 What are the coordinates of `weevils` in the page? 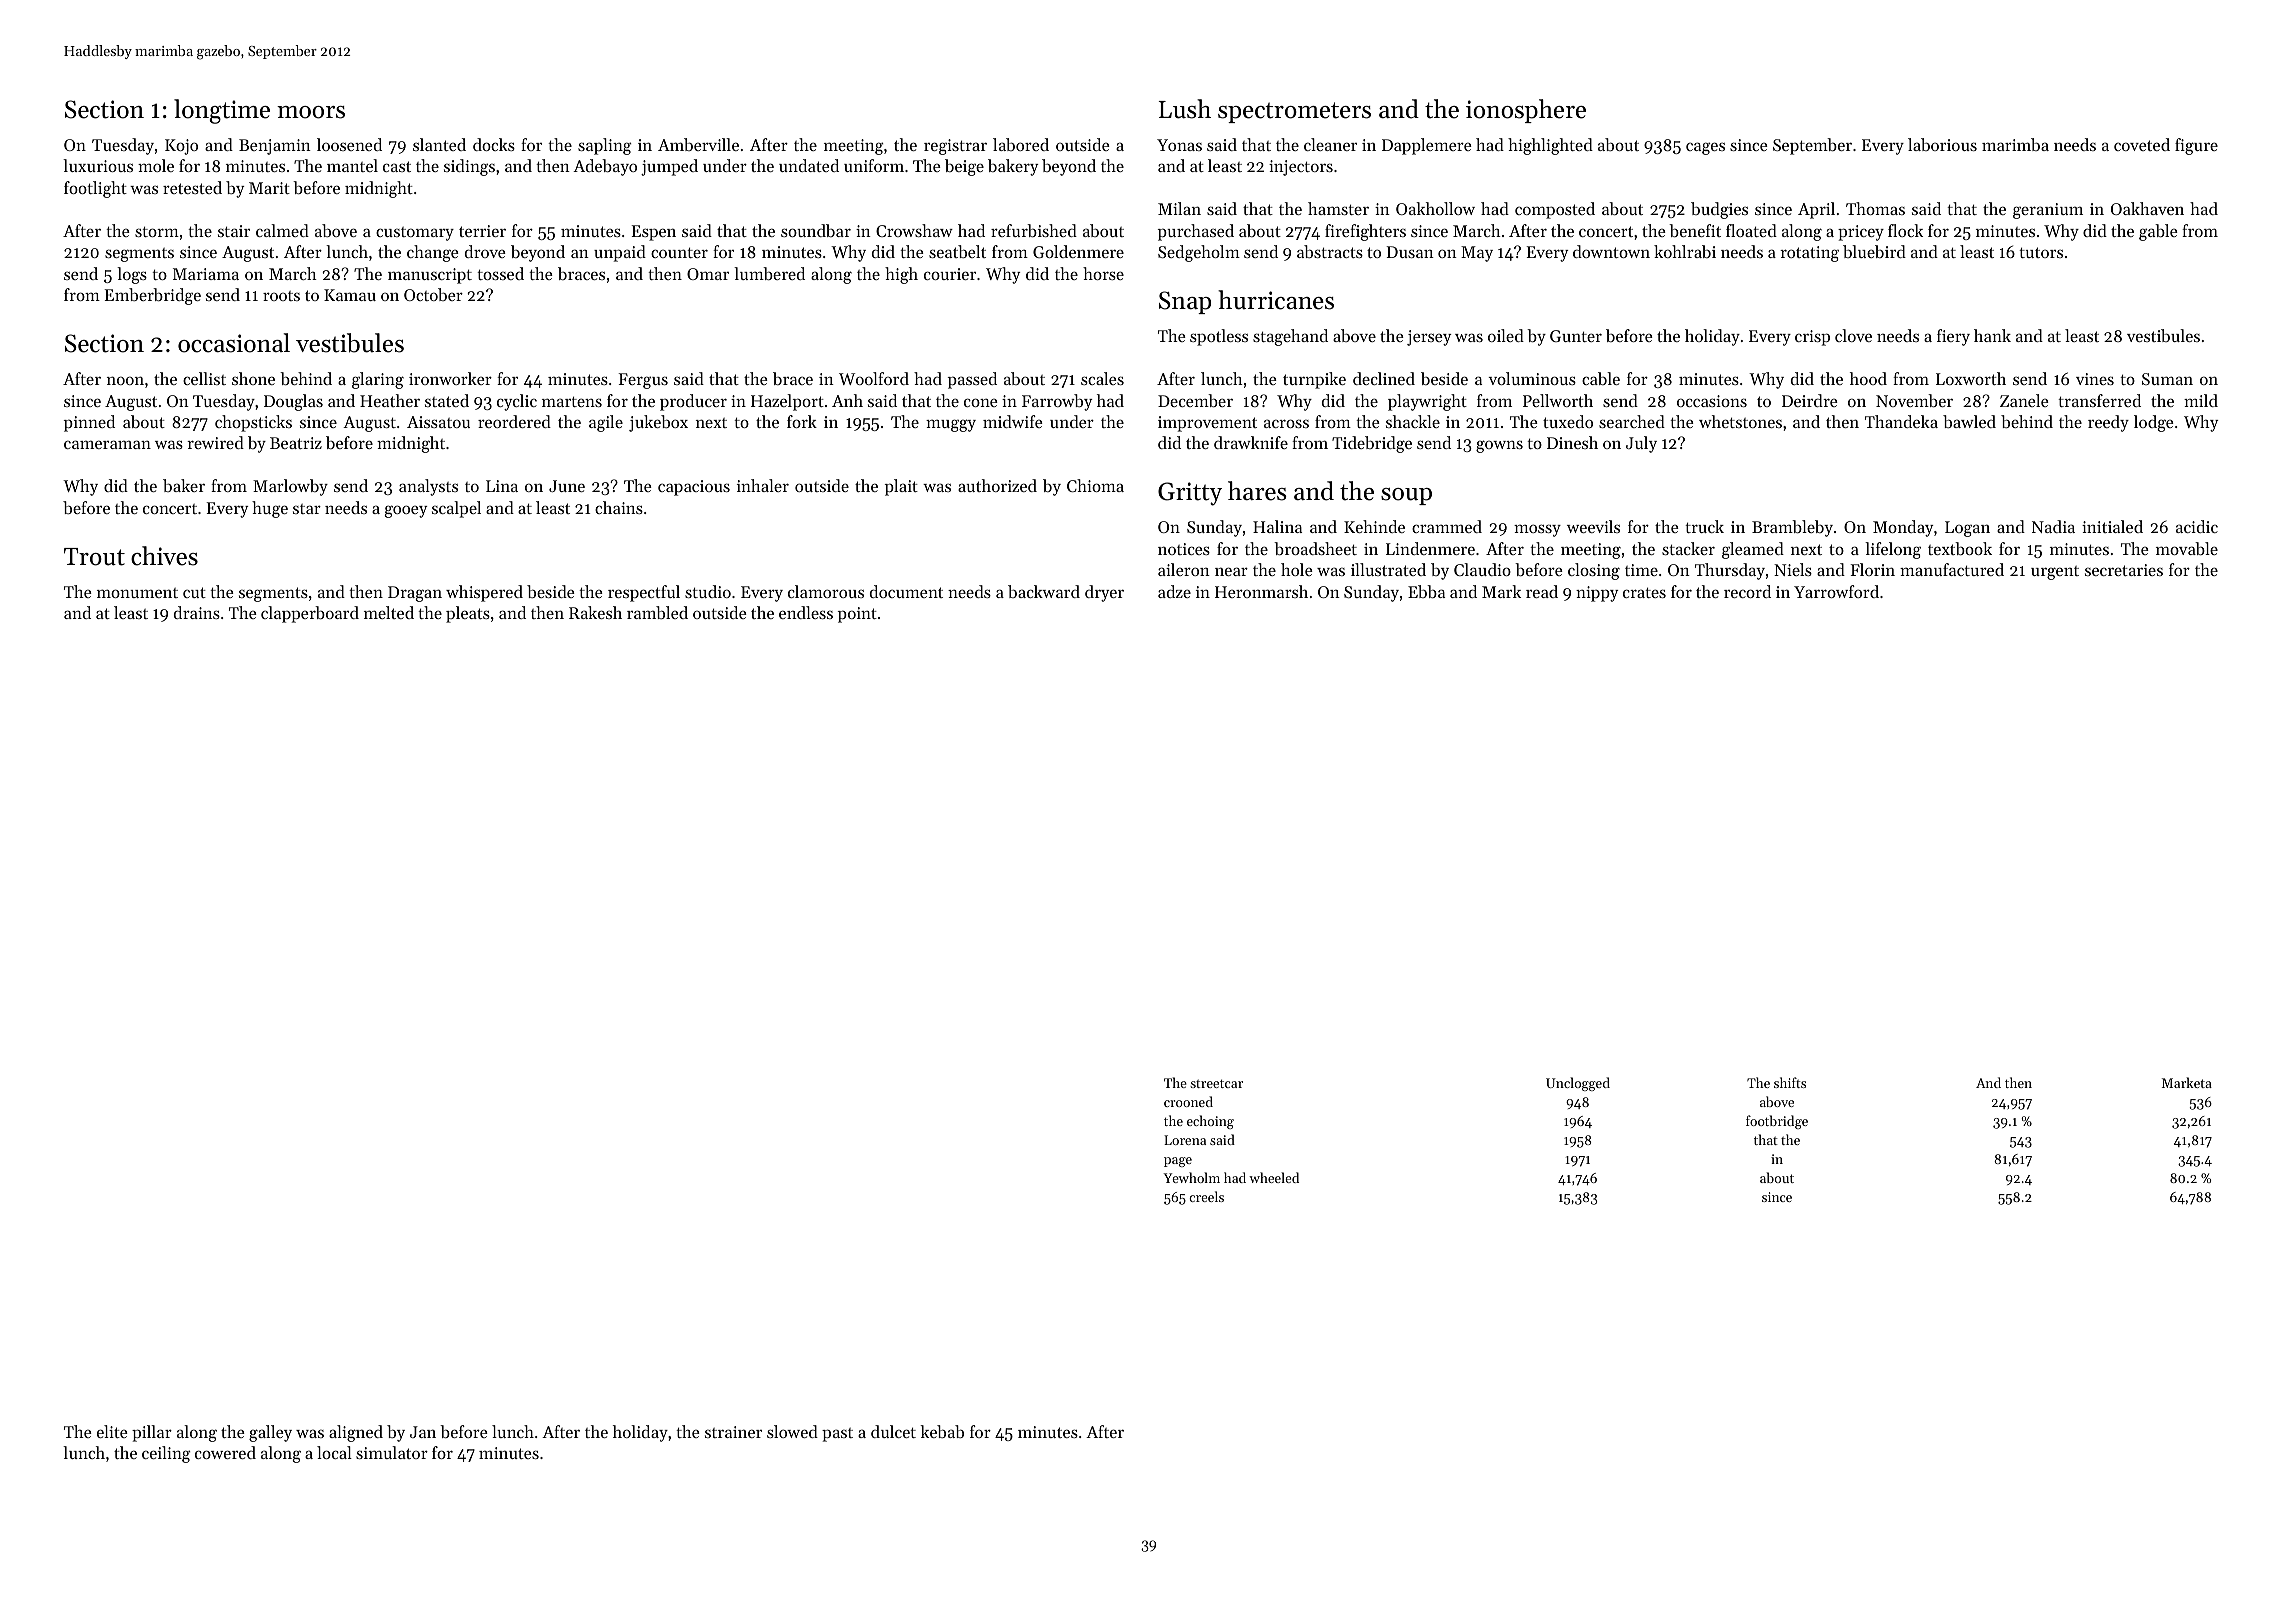 It's located at (1593, 526).
